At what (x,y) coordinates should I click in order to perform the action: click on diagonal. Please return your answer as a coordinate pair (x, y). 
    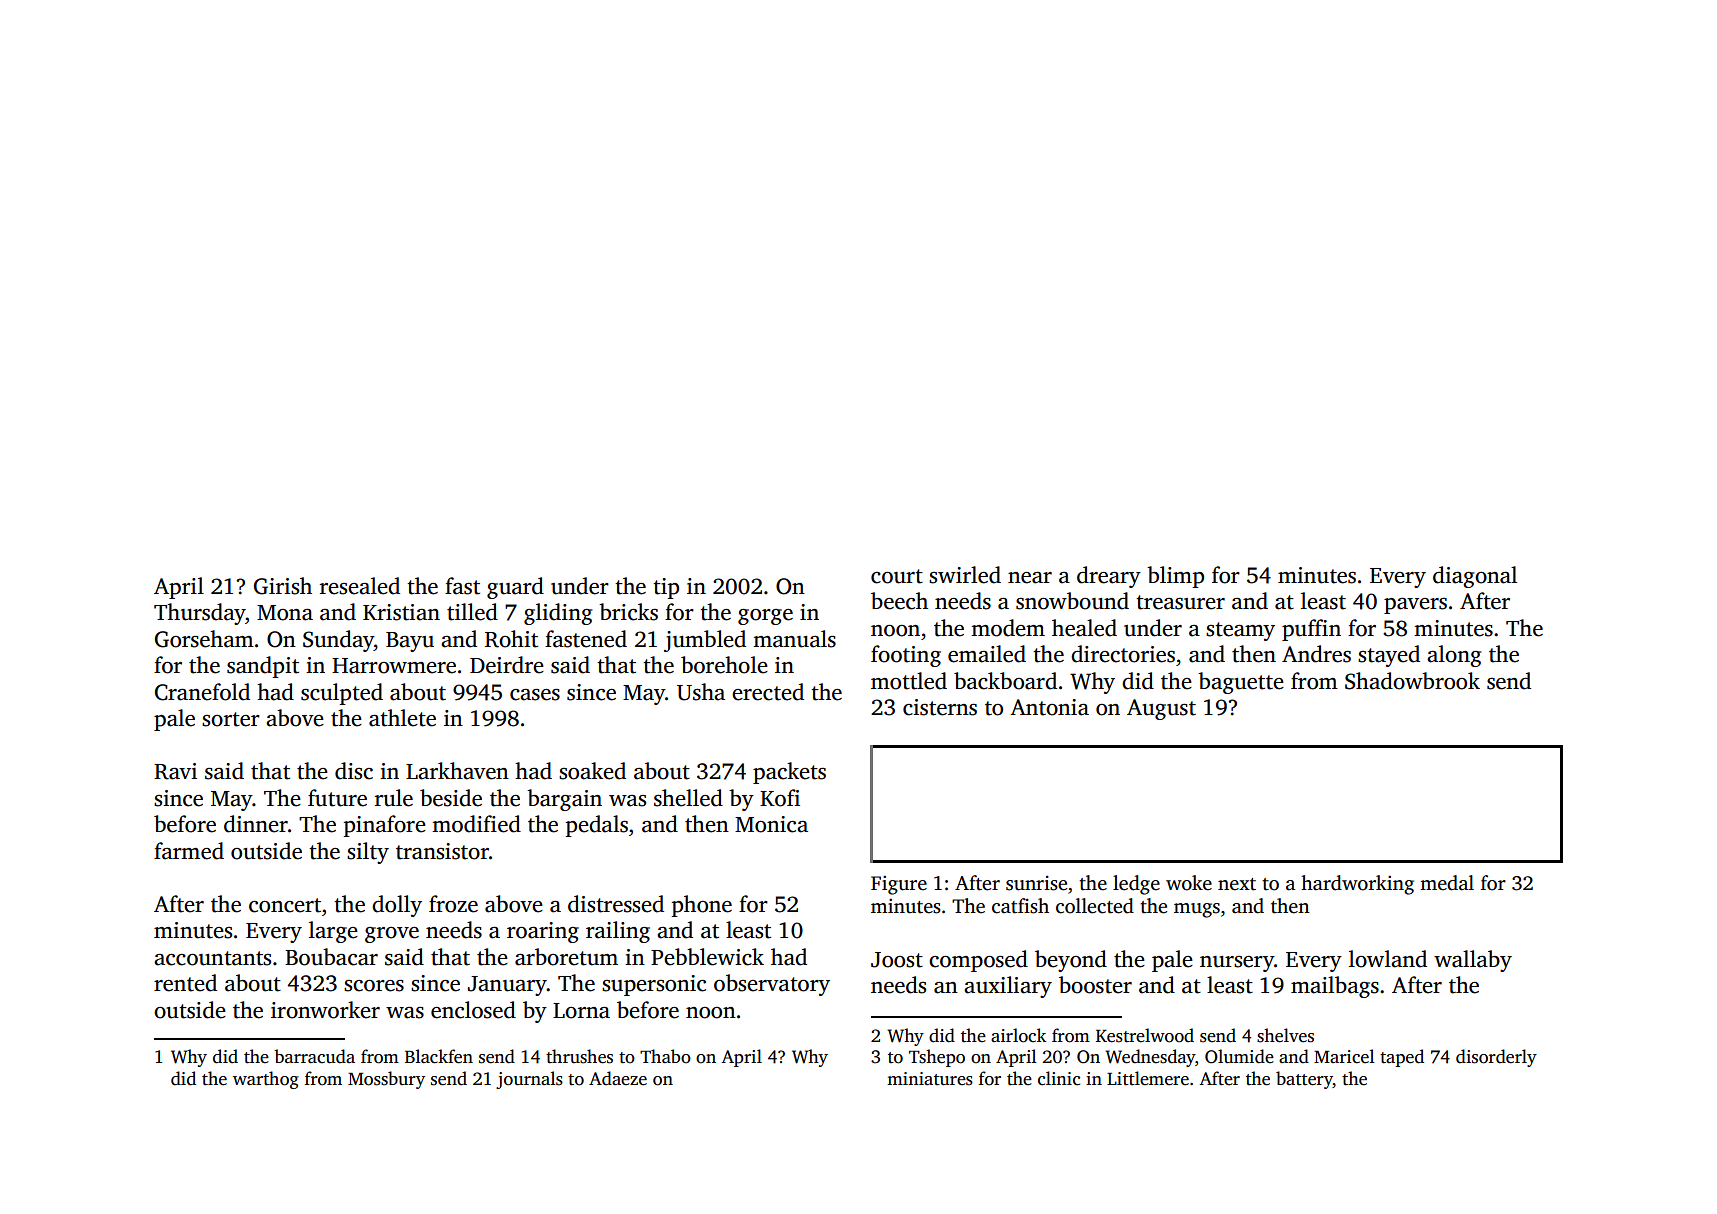
    Looking at the image, I should click on (1475, 577).
